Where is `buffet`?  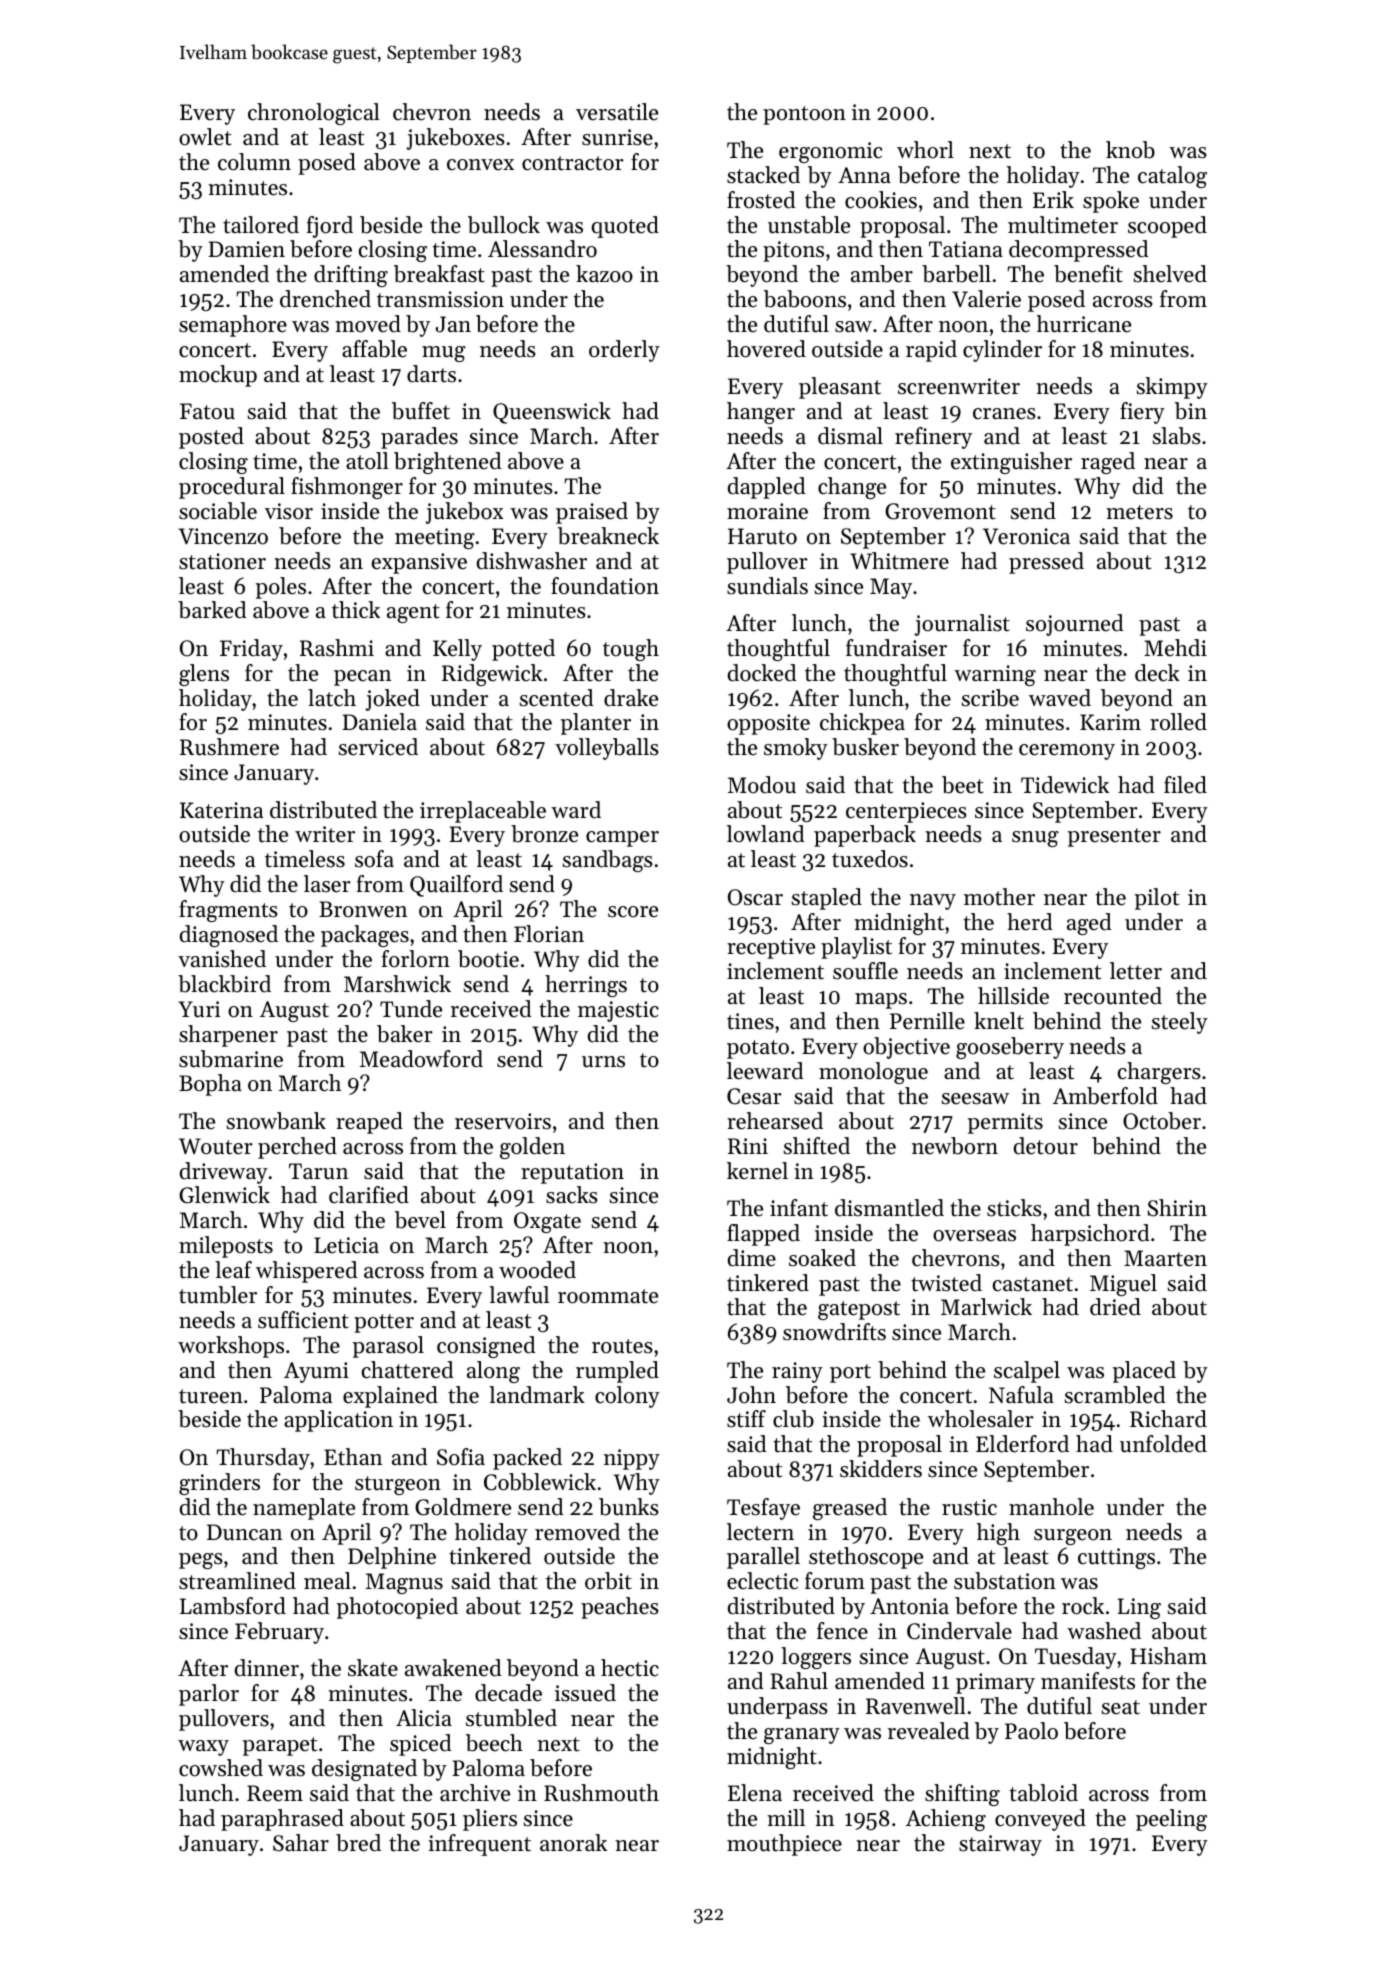
buffet is located at coordinates (421, 411).
